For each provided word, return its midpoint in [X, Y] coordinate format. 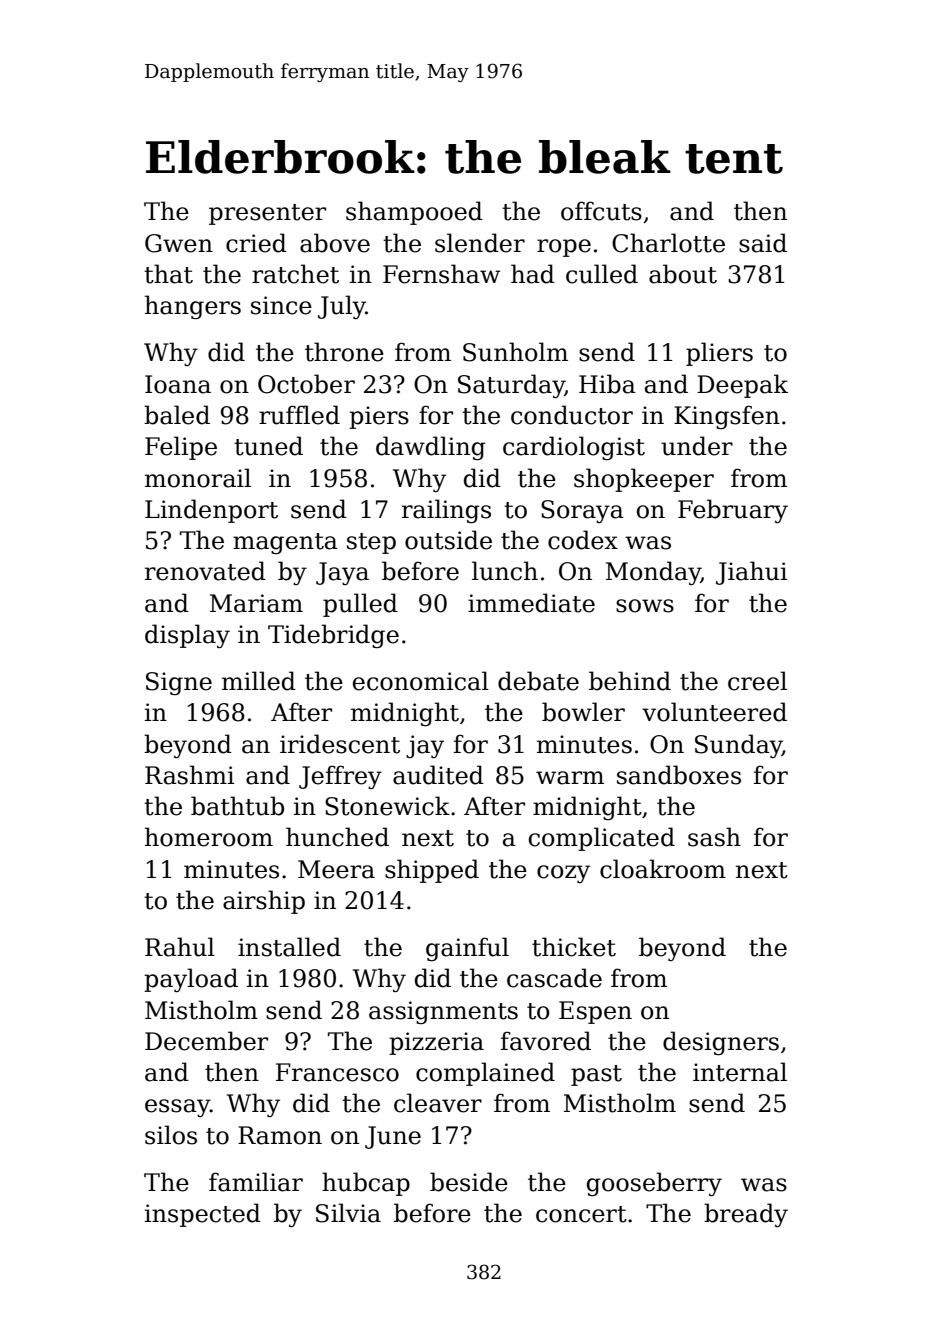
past [596, 1075]
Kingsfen [727, 417]
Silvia [348, 1213]
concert [581, 1214]
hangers [193, 307]
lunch [505, 571]
